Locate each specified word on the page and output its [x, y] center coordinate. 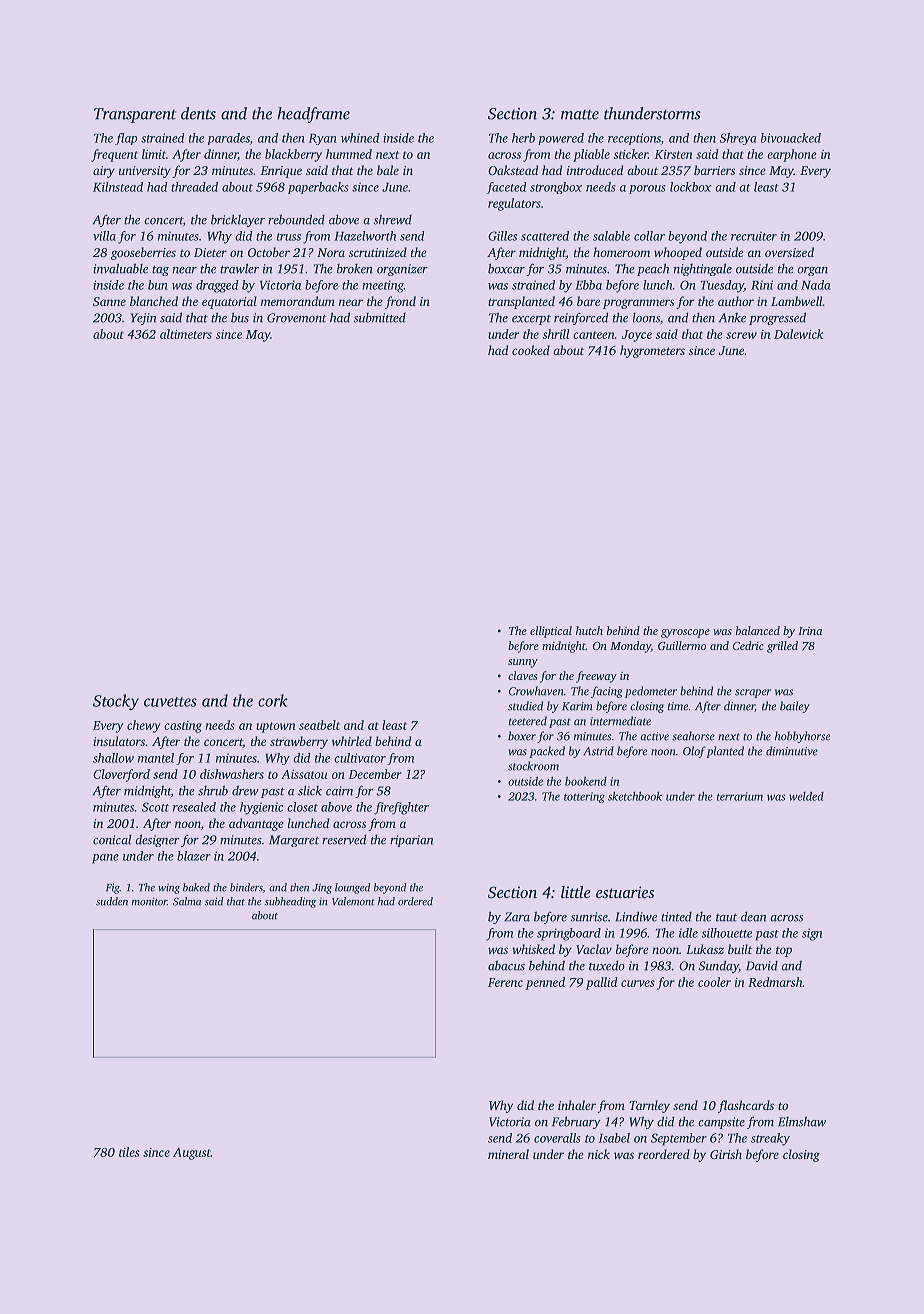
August [192, 1154]
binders [246, 887]
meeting [383, 286]
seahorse [693, 736]
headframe [313, 115]
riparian [411, 841]
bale [388, 170]
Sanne [109, 301]
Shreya [738, 139]
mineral [508, 1154]
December [375, 774]
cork [273, 700]
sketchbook [635, 796]
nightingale [702, 269]
